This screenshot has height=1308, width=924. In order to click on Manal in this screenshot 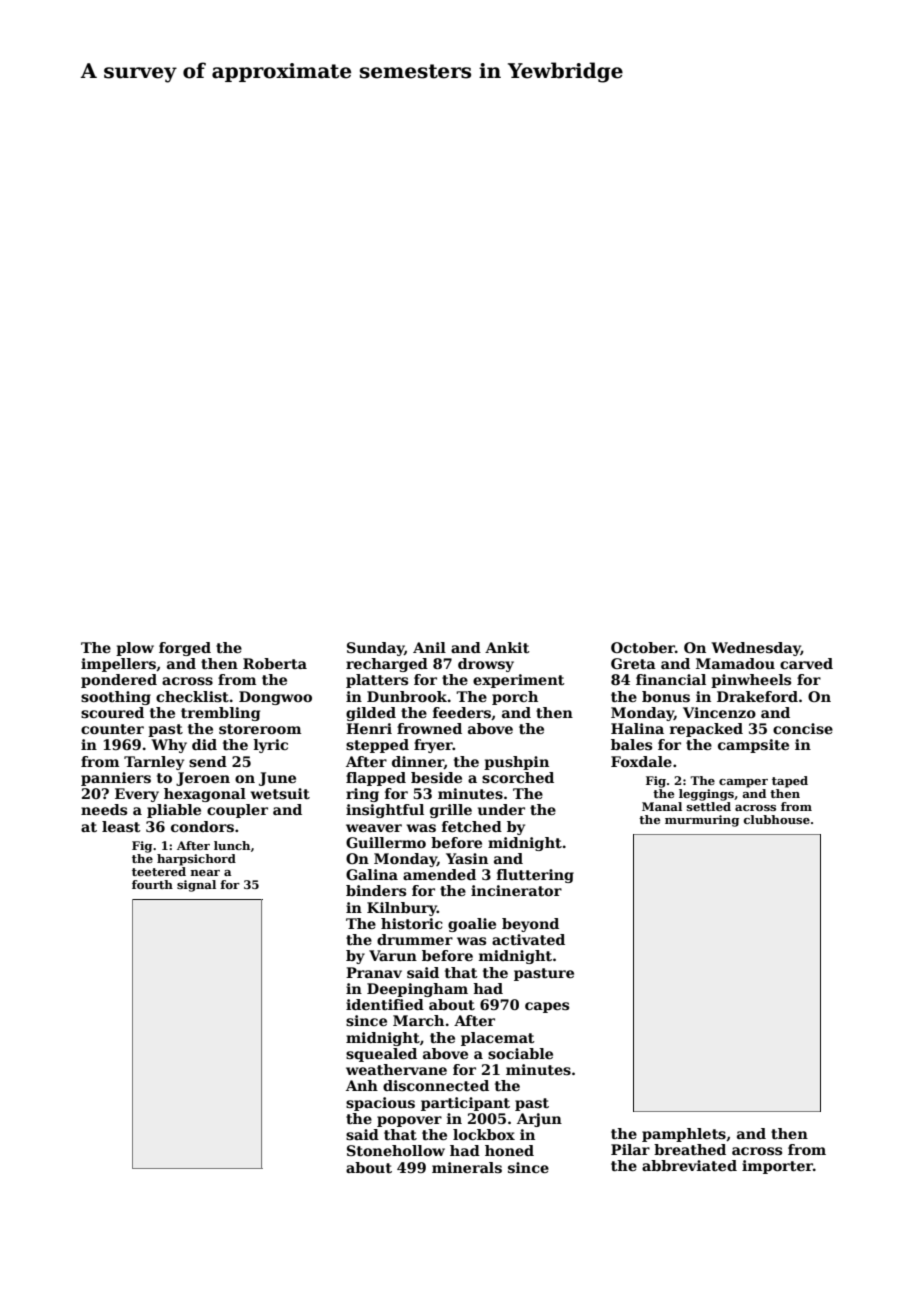, I will do `click(662, 806)`.
